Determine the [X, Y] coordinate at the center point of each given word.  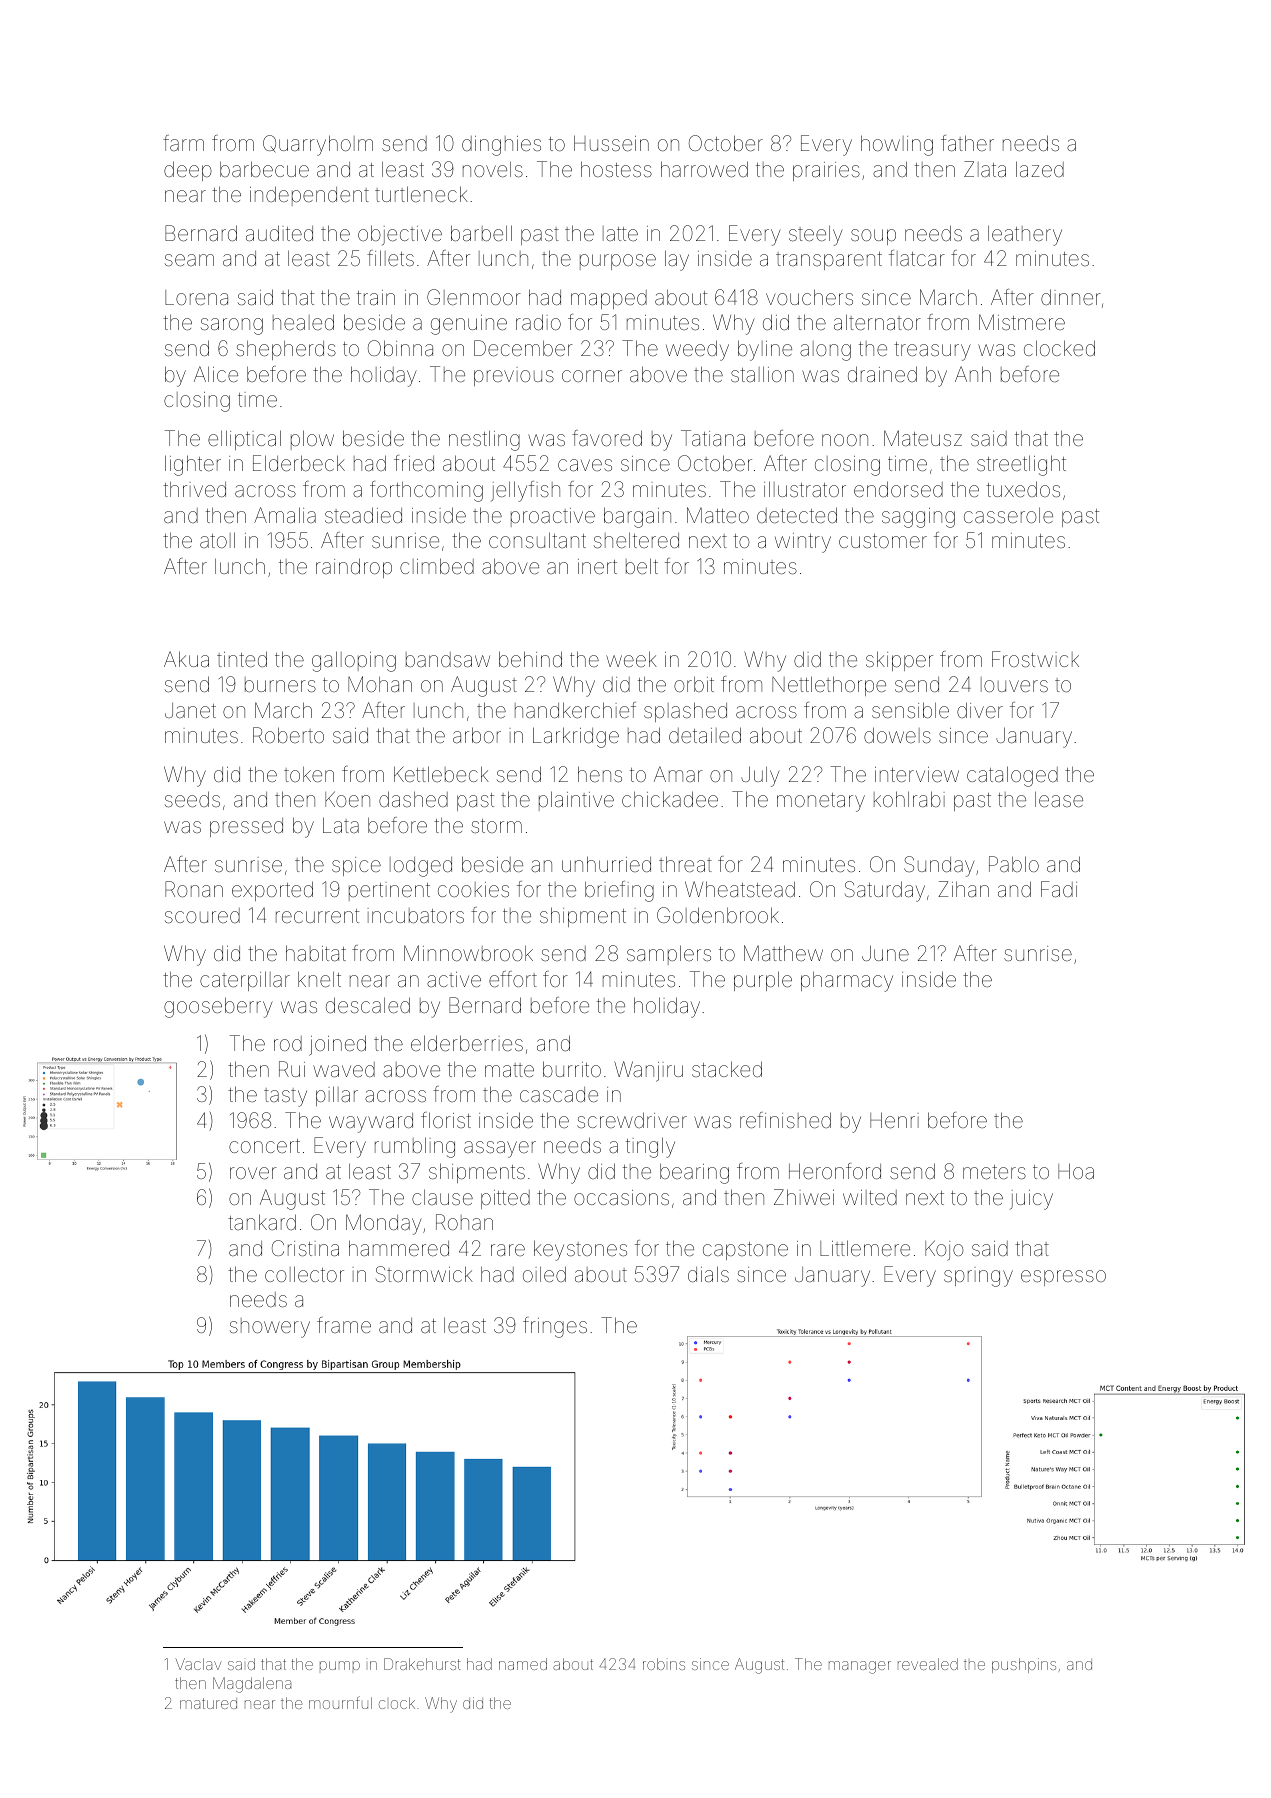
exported [272, 891]
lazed [1040, 169]
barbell [481, 233]
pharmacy [847, 982]
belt [642, 566]
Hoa [1076, 1171]
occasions [621, 1197]
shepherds [286, 350]
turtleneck [421, 194]
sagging [918, 518]
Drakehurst [422, 1664]
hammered [399, 1248]
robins [664, 1664]
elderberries [467, 1043]
